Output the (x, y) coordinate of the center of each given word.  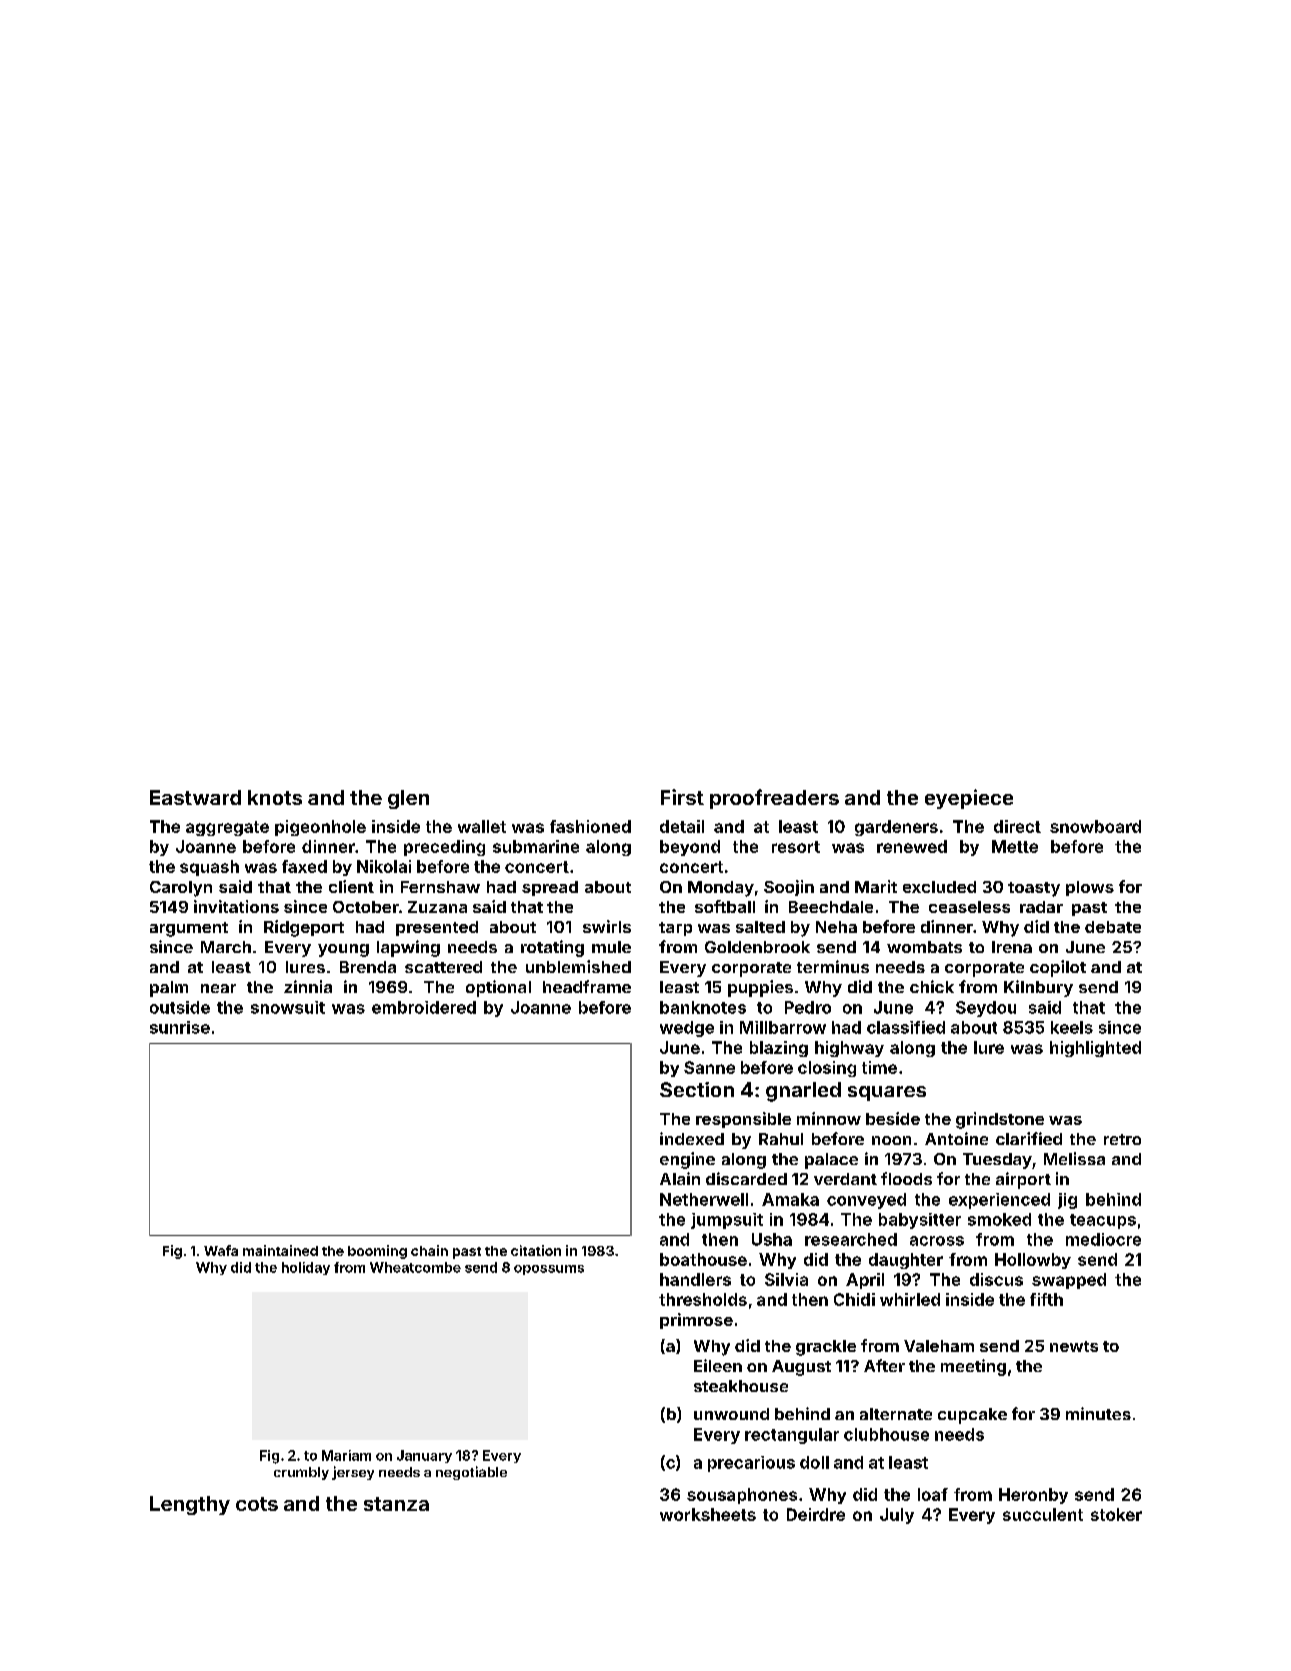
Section (697, 1089)
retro (1122, 1139)
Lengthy (190, 1505)
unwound (731, 1414)
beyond (690, 848)
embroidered (424, 1007)
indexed (692, 1138)
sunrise (180, 1027)
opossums (549, 1270)
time (879, 1067)
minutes (1098, 1413)
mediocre (1103, 1239)
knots (275, 797)
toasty (1034, 889)
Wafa (221, 1250)
